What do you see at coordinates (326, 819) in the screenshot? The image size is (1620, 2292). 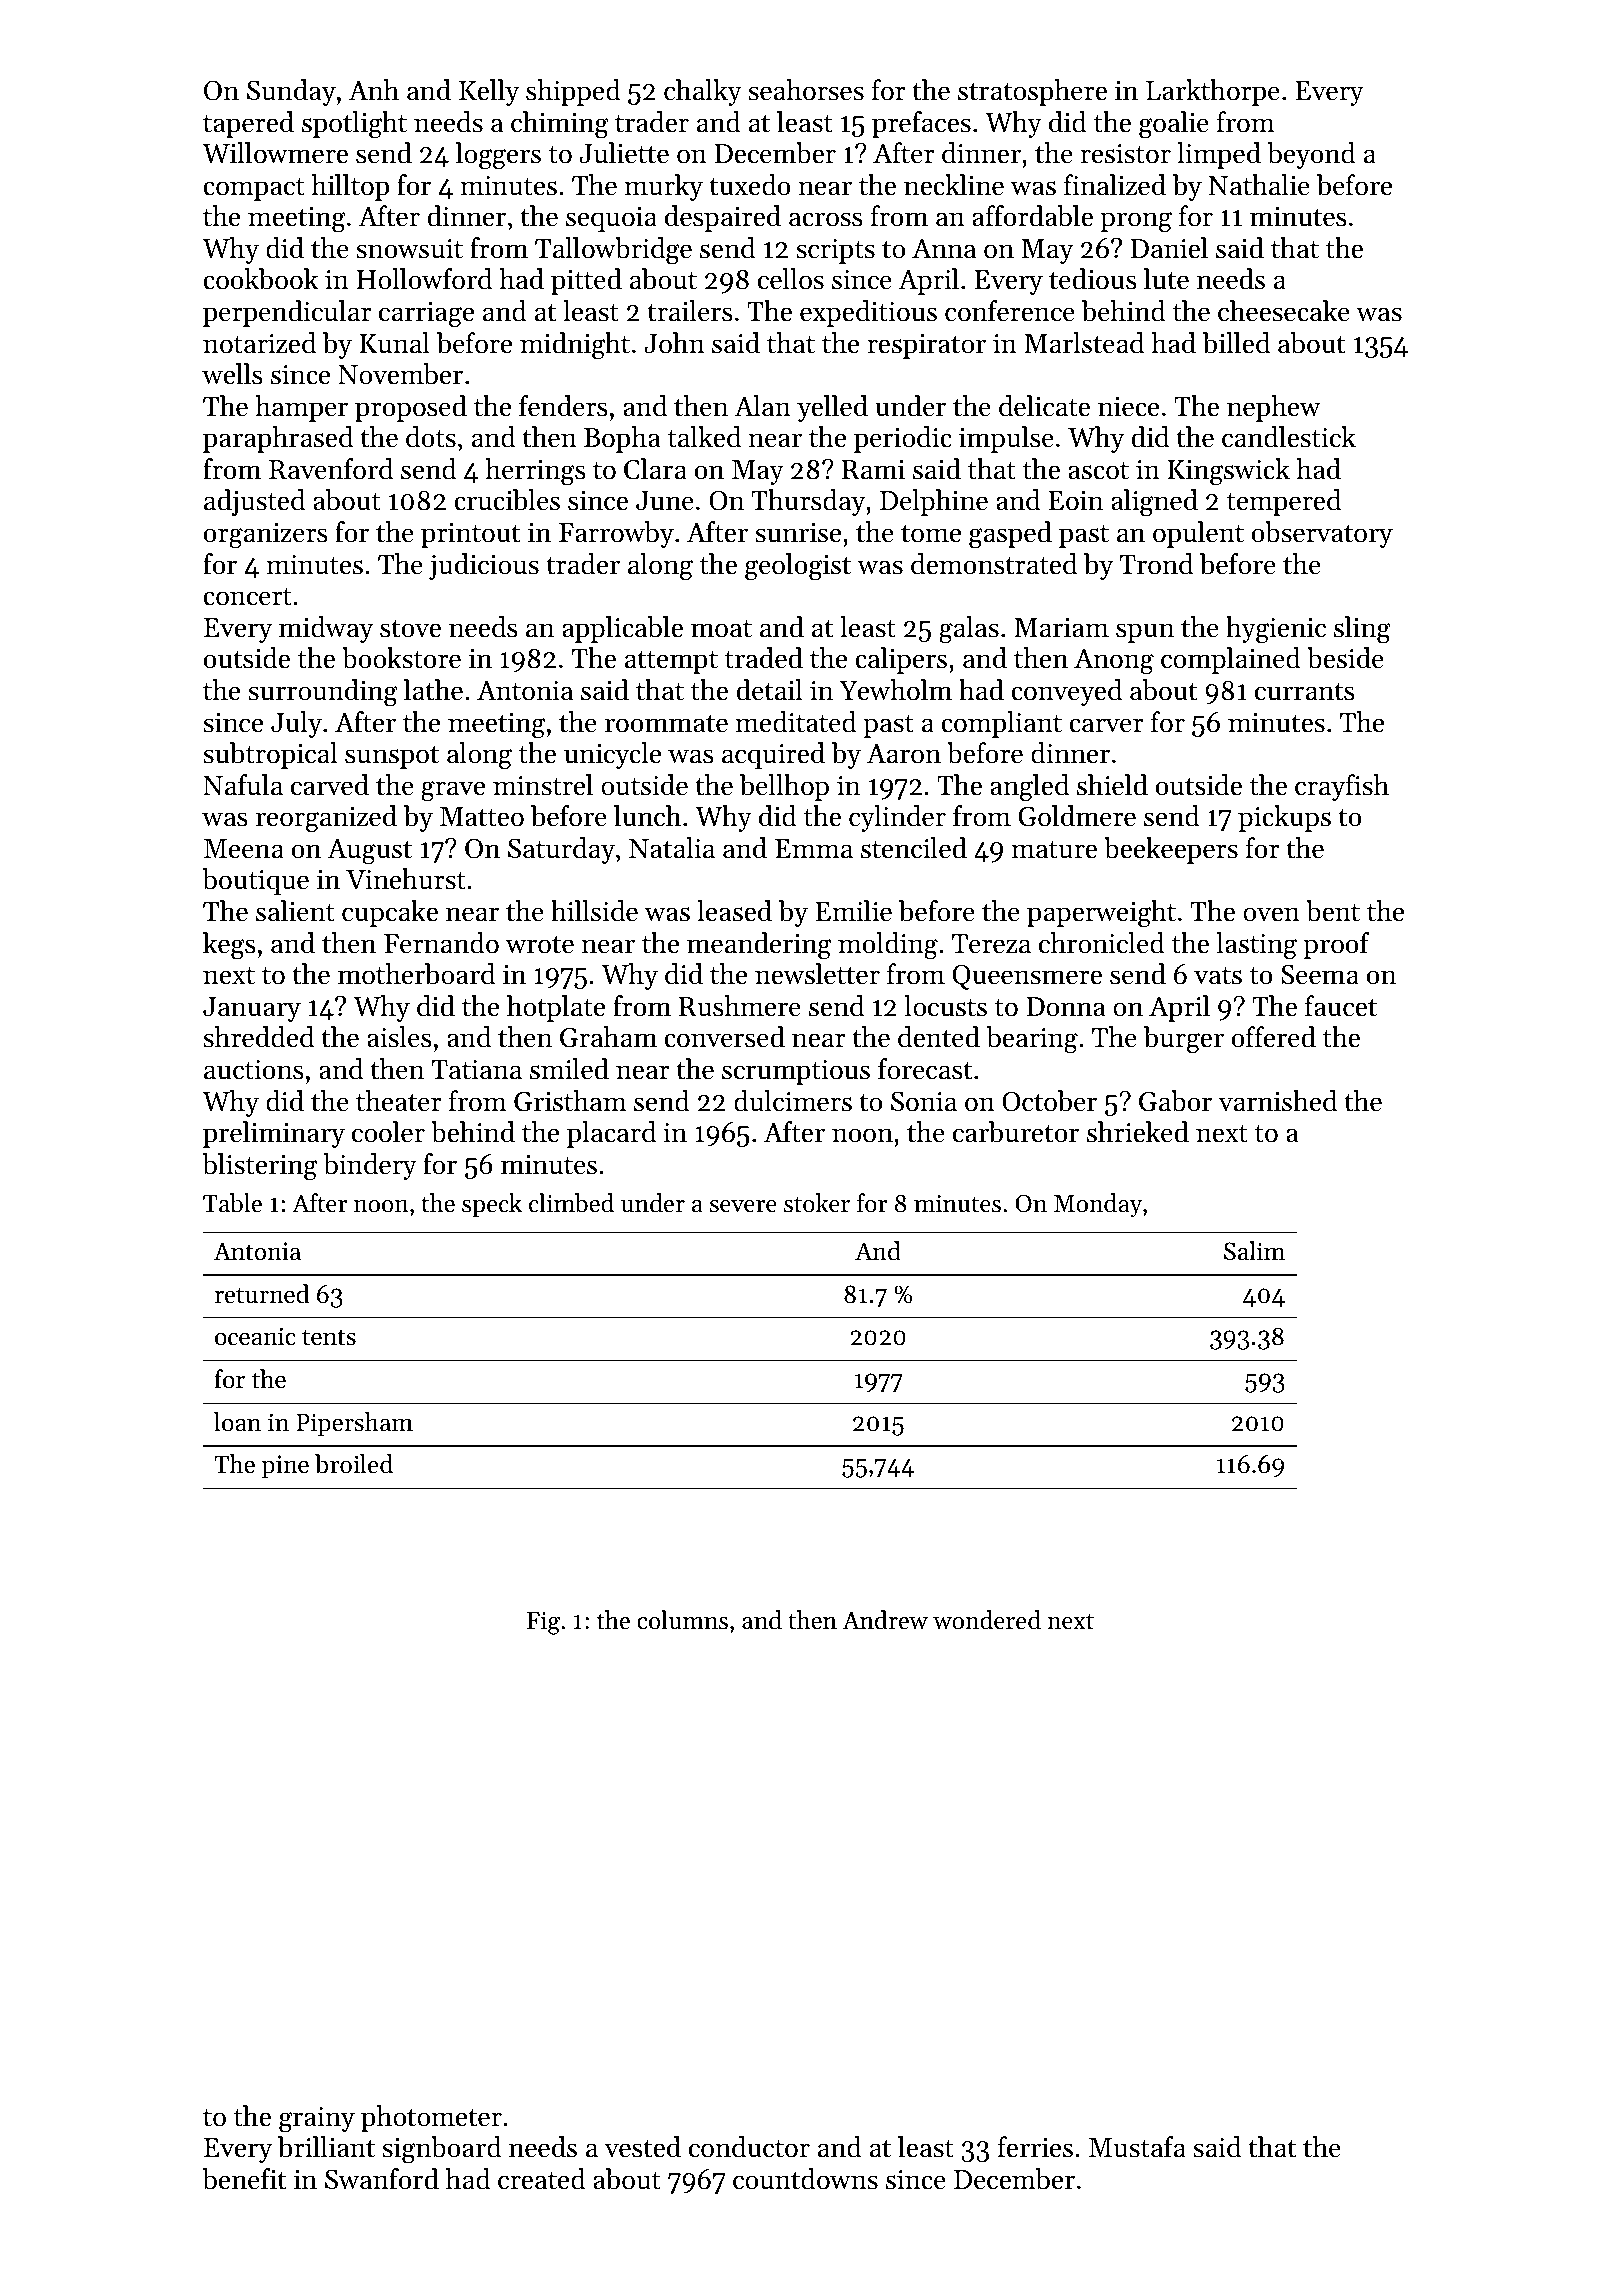 I see `reorganized` at bounding box center [326, 819].
